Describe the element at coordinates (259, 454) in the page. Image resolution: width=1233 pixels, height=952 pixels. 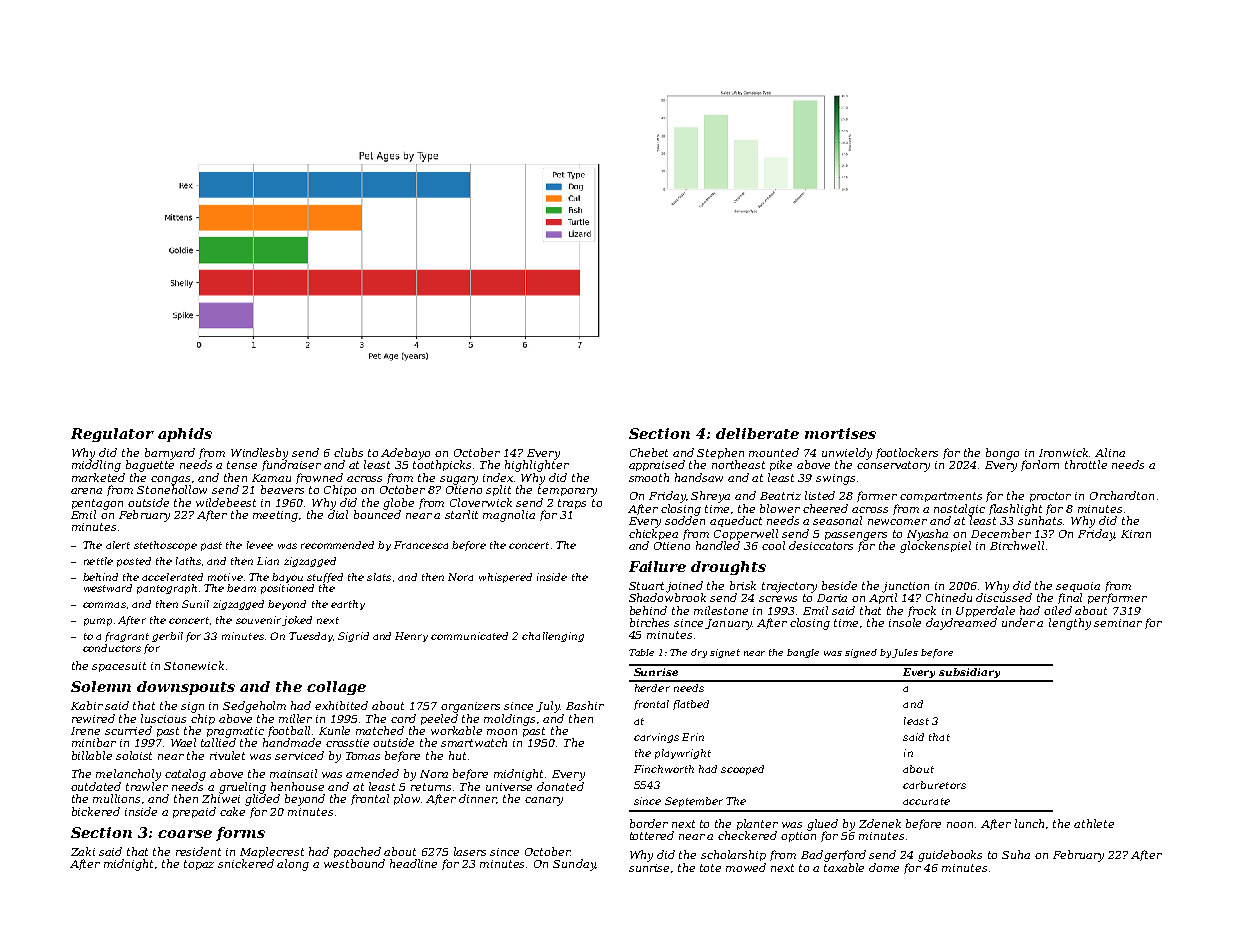
I see `Windlesby` at that location.
